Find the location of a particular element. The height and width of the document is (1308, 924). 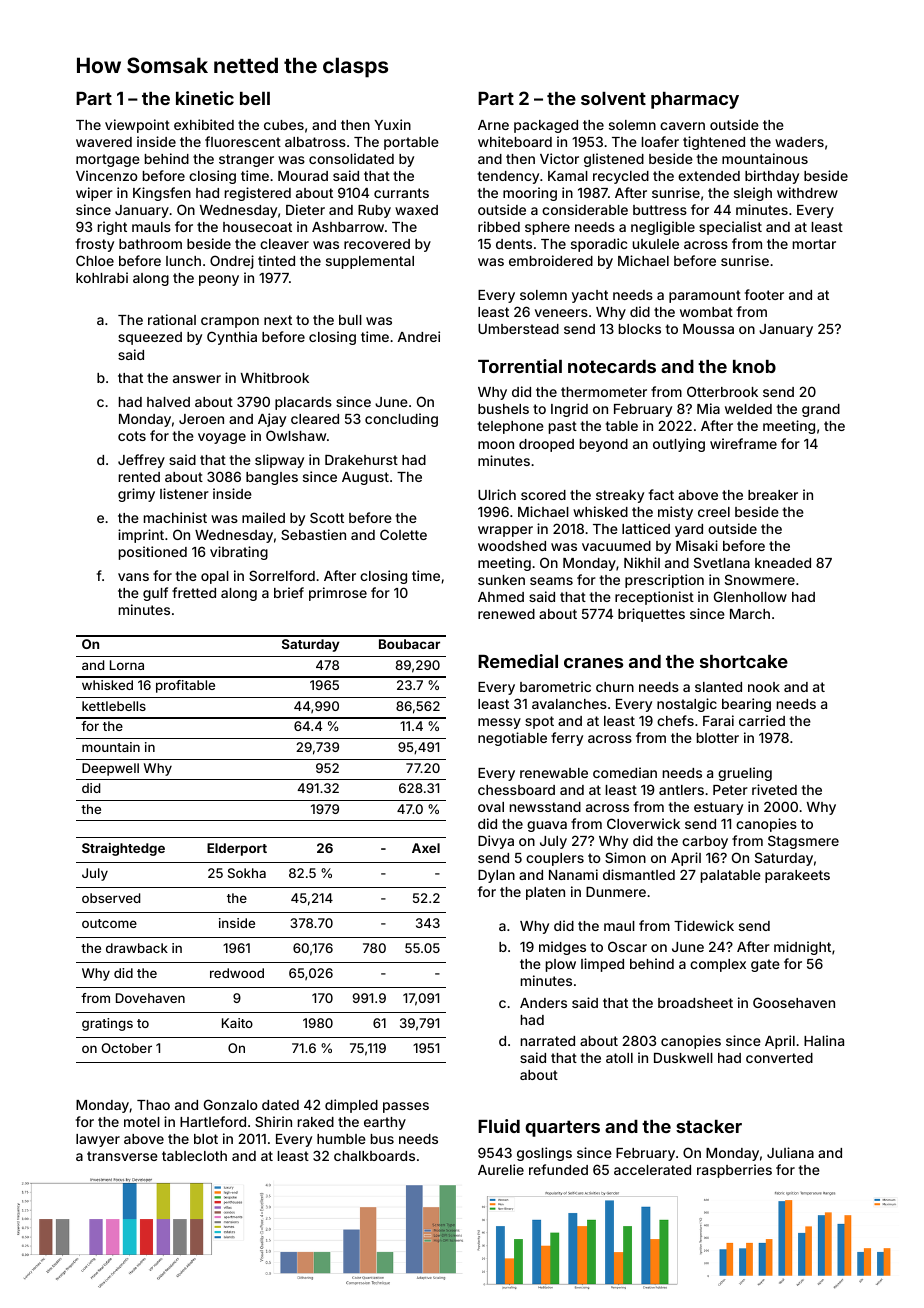

wavered is located at coordinates (104, 142).
